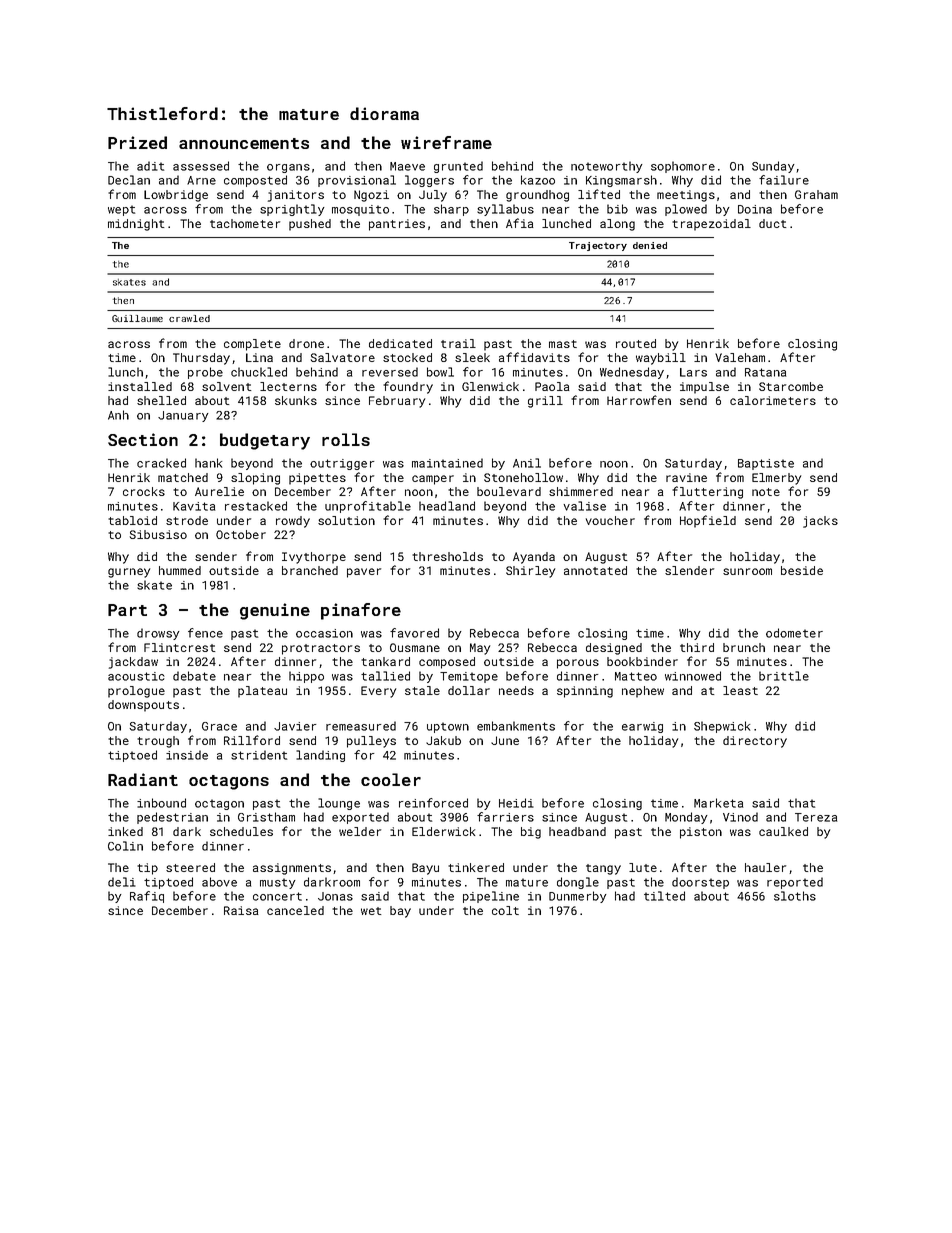 The image size is (952, 1233). I want to click on plateau, so click(262, 692).
